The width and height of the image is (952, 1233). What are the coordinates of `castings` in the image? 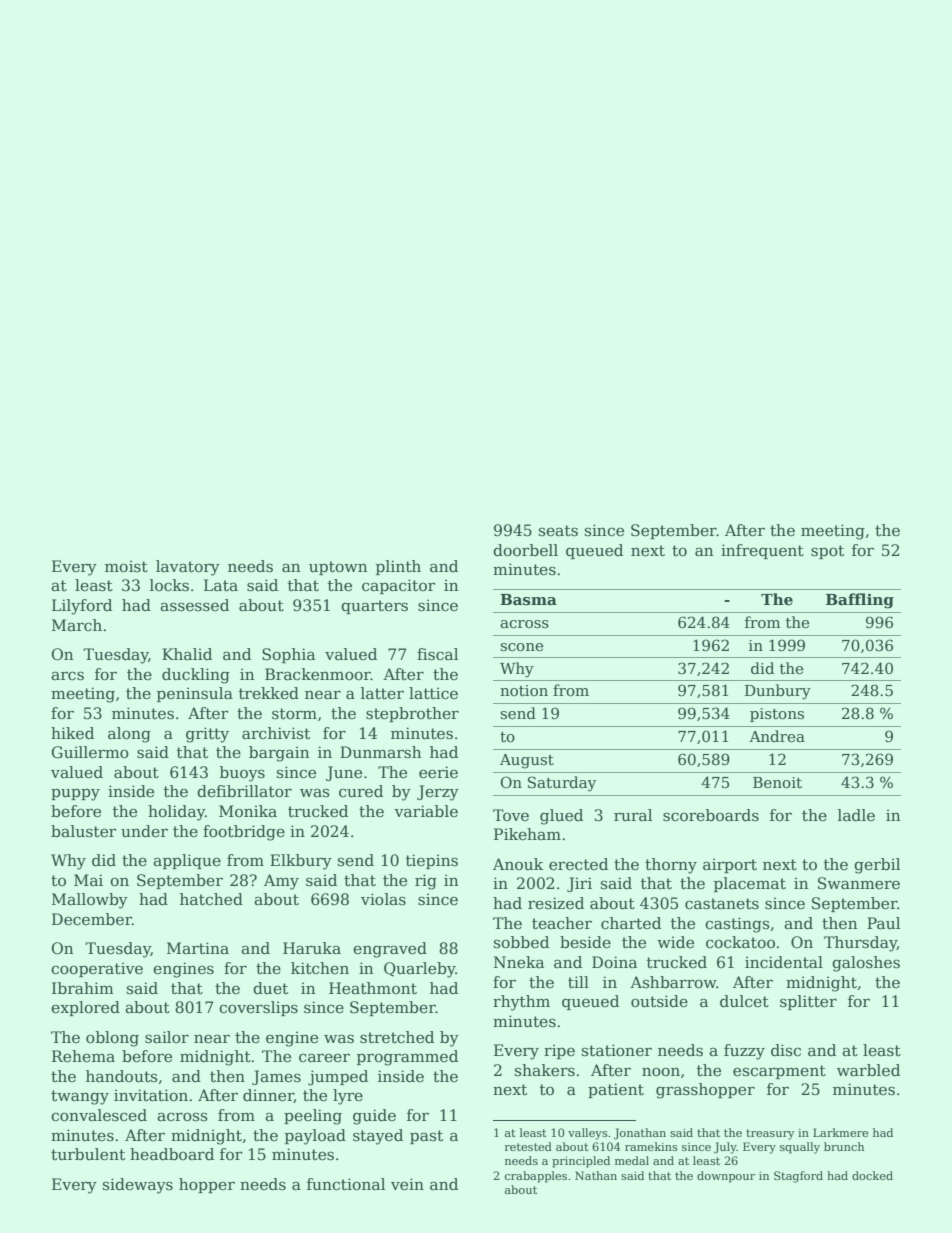 It's located at (737, 925).
